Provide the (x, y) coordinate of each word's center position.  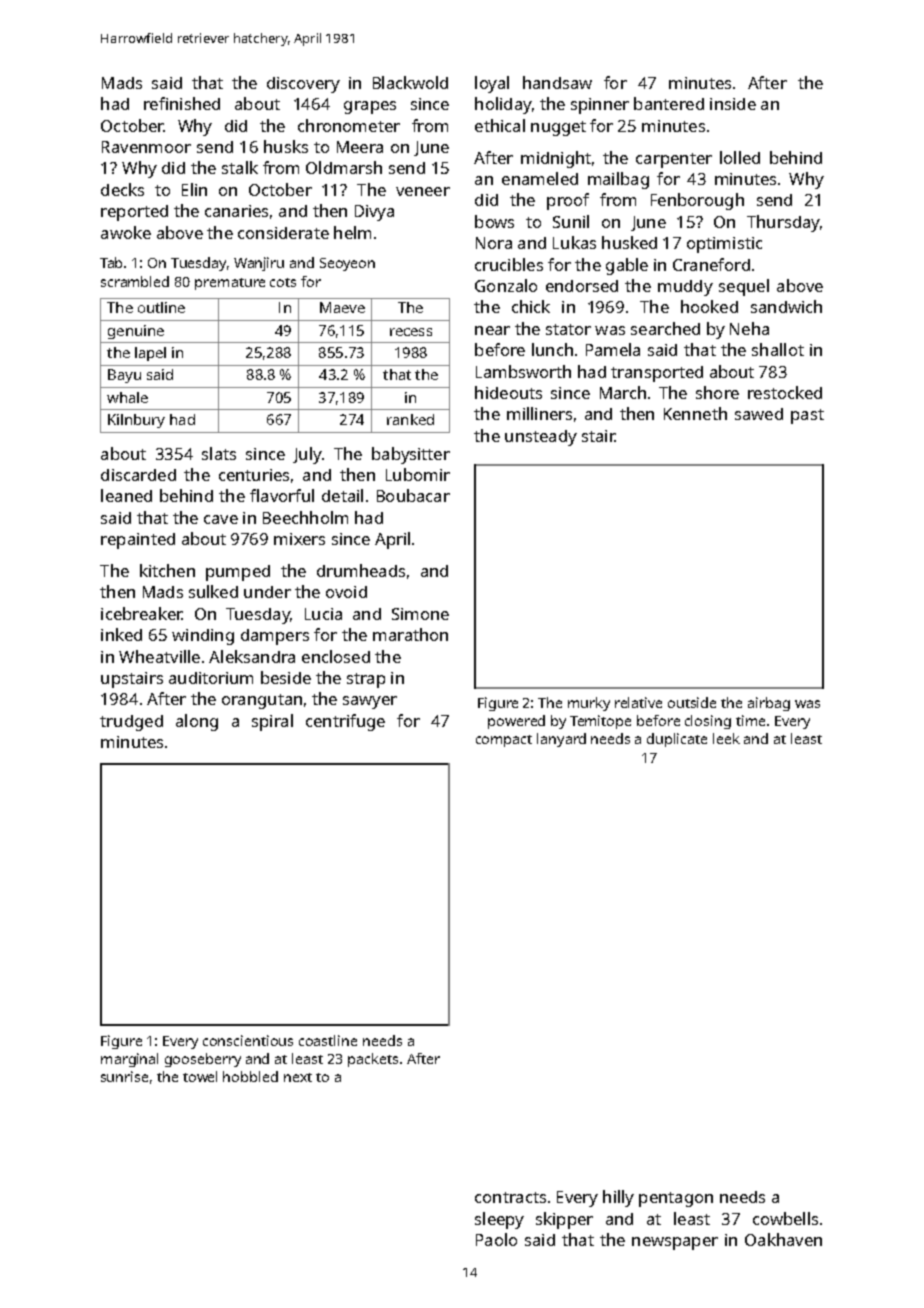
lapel (150, 354)
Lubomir (418, 474)
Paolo (496, 1239)
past (807, 416)
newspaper (675, 1243)
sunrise (124, 1076)
